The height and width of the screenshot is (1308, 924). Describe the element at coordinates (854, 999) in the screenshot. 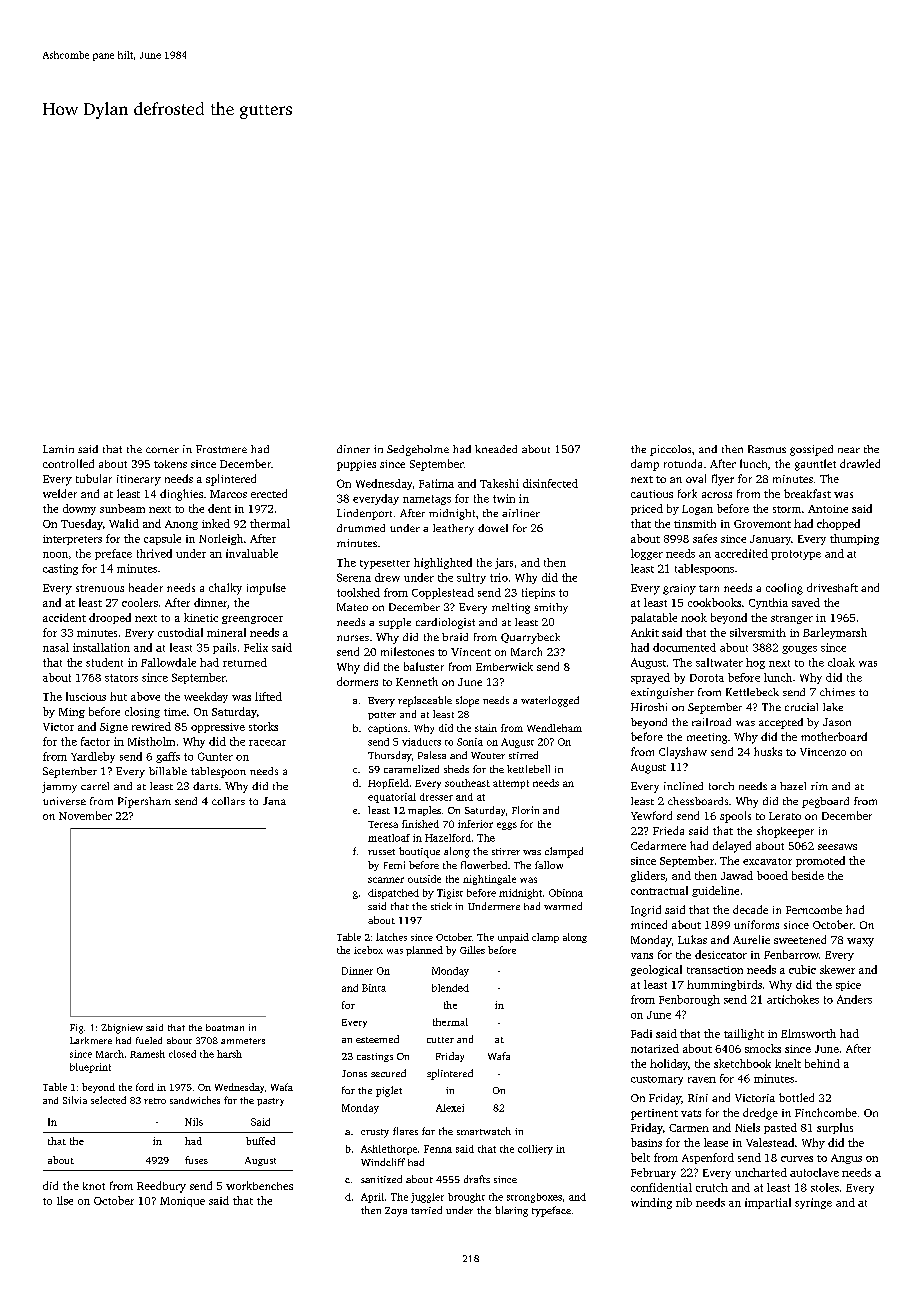

I see `Anders` at that location.
